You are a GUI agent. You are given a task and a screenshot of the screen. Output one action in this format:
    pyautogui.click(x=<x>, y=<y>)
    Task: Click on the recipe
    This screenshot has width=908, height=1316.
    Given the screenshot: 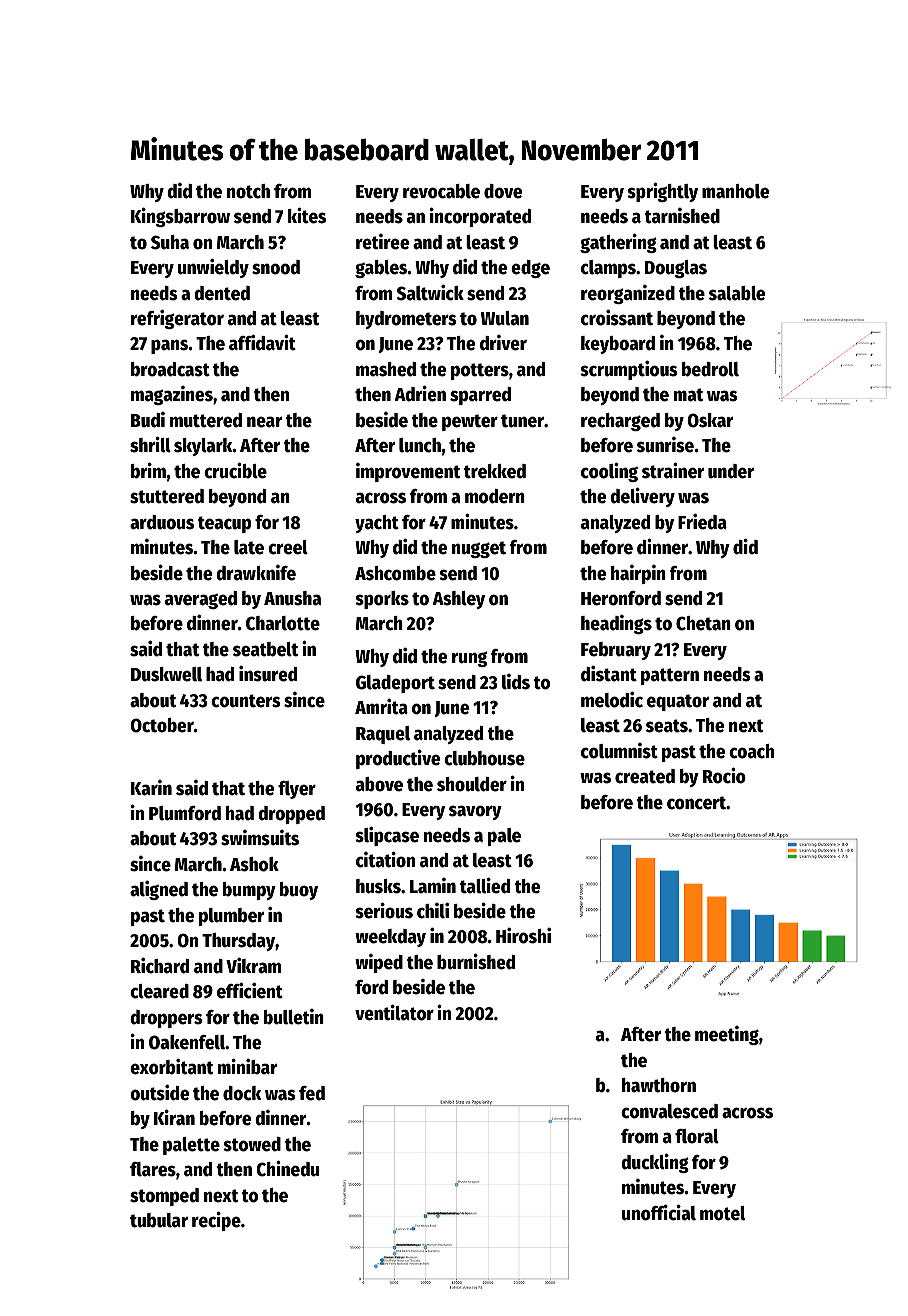 What is the action you would take?
    pyautogui.click(x=216, y=1221)
